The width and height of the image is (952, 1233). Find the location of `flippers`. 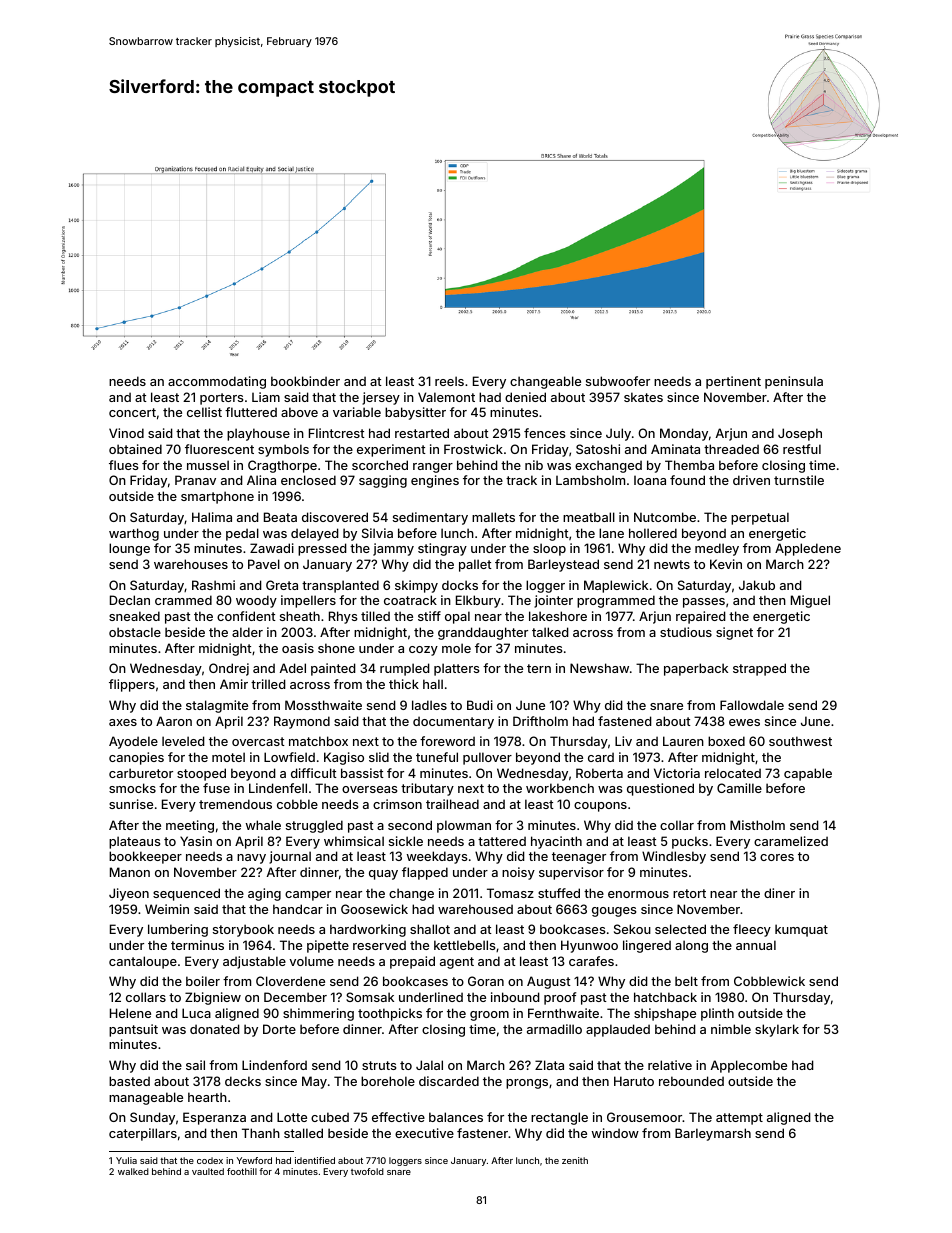

flippers is located at coordinates (132, 685).
